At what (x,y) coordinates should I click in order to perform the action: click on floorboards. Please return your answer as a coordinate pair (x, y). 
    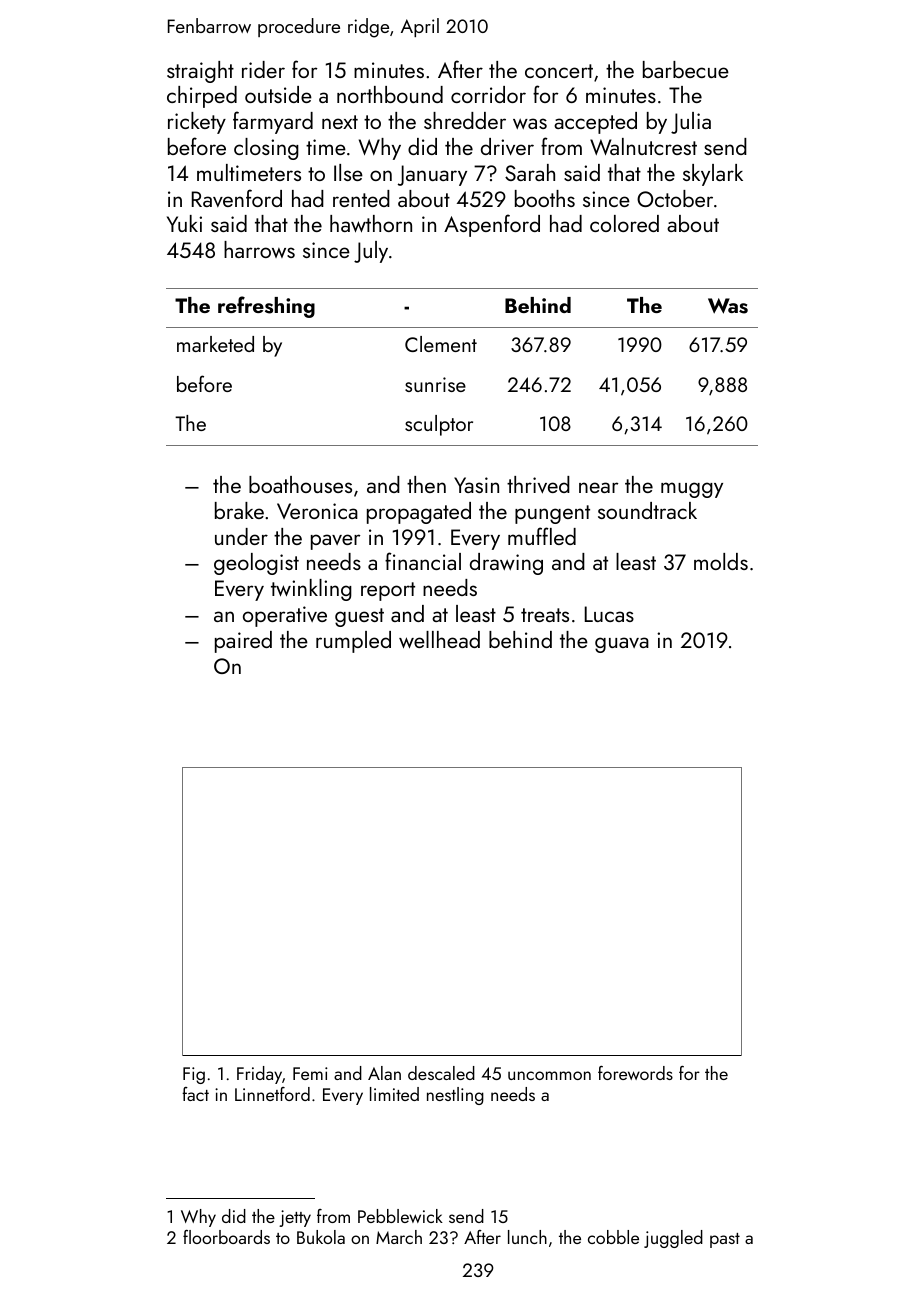
    Looking at the image, I should click on (226, 1237).
